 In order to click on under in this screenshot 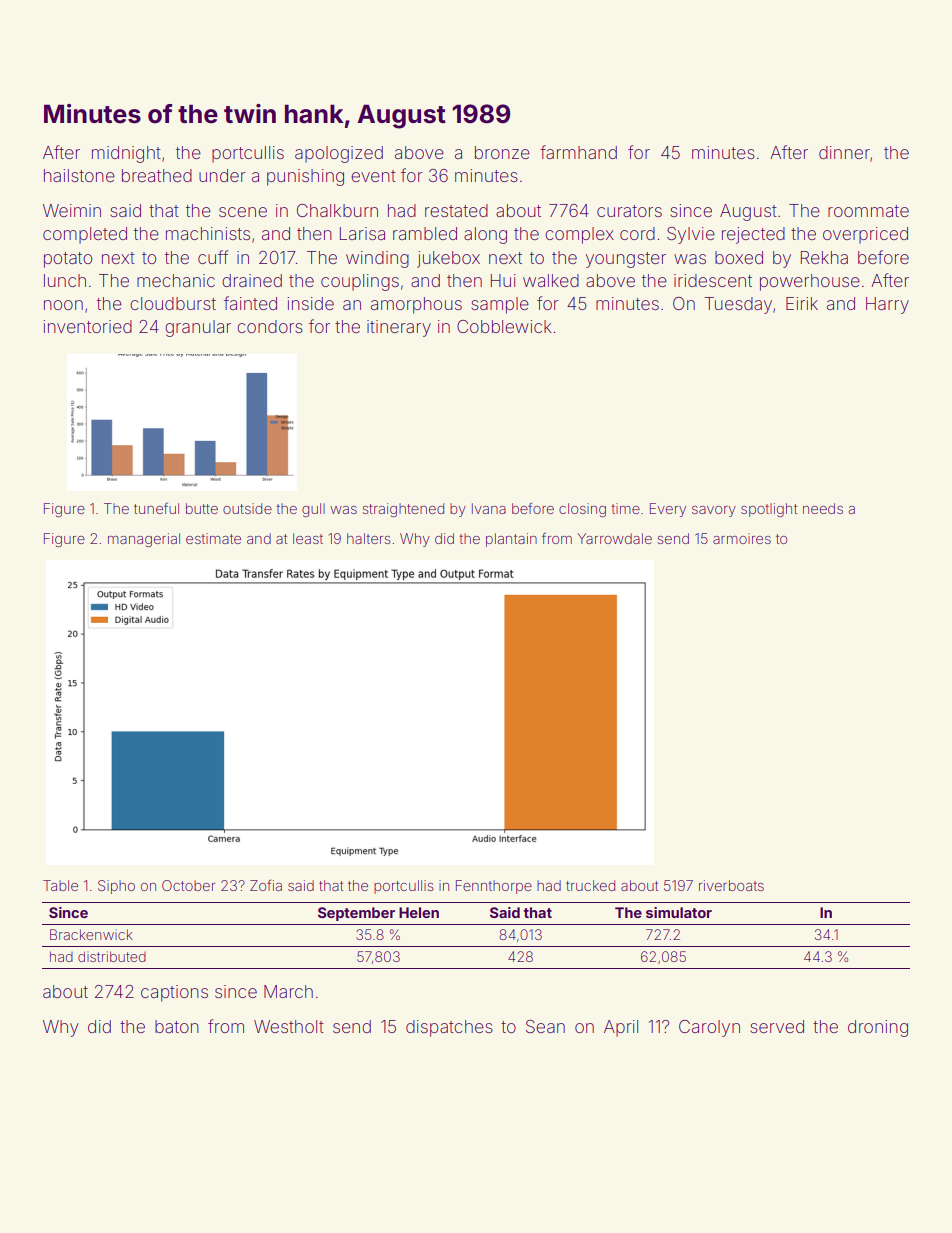, I will do `click(222, 175)`.
